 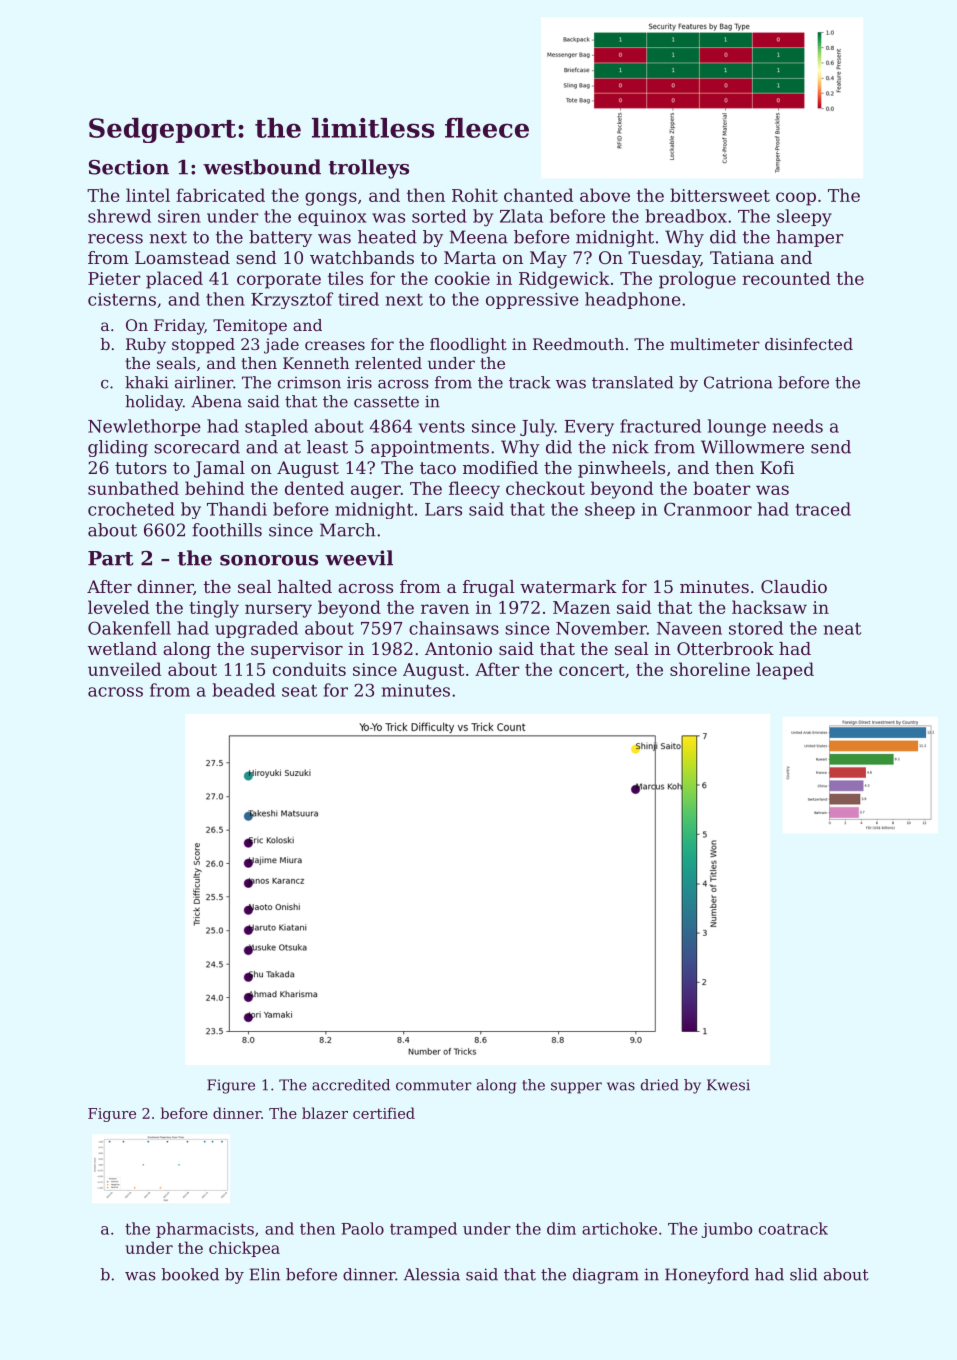 I want to click on beaded, so click(x=243, y=690).
